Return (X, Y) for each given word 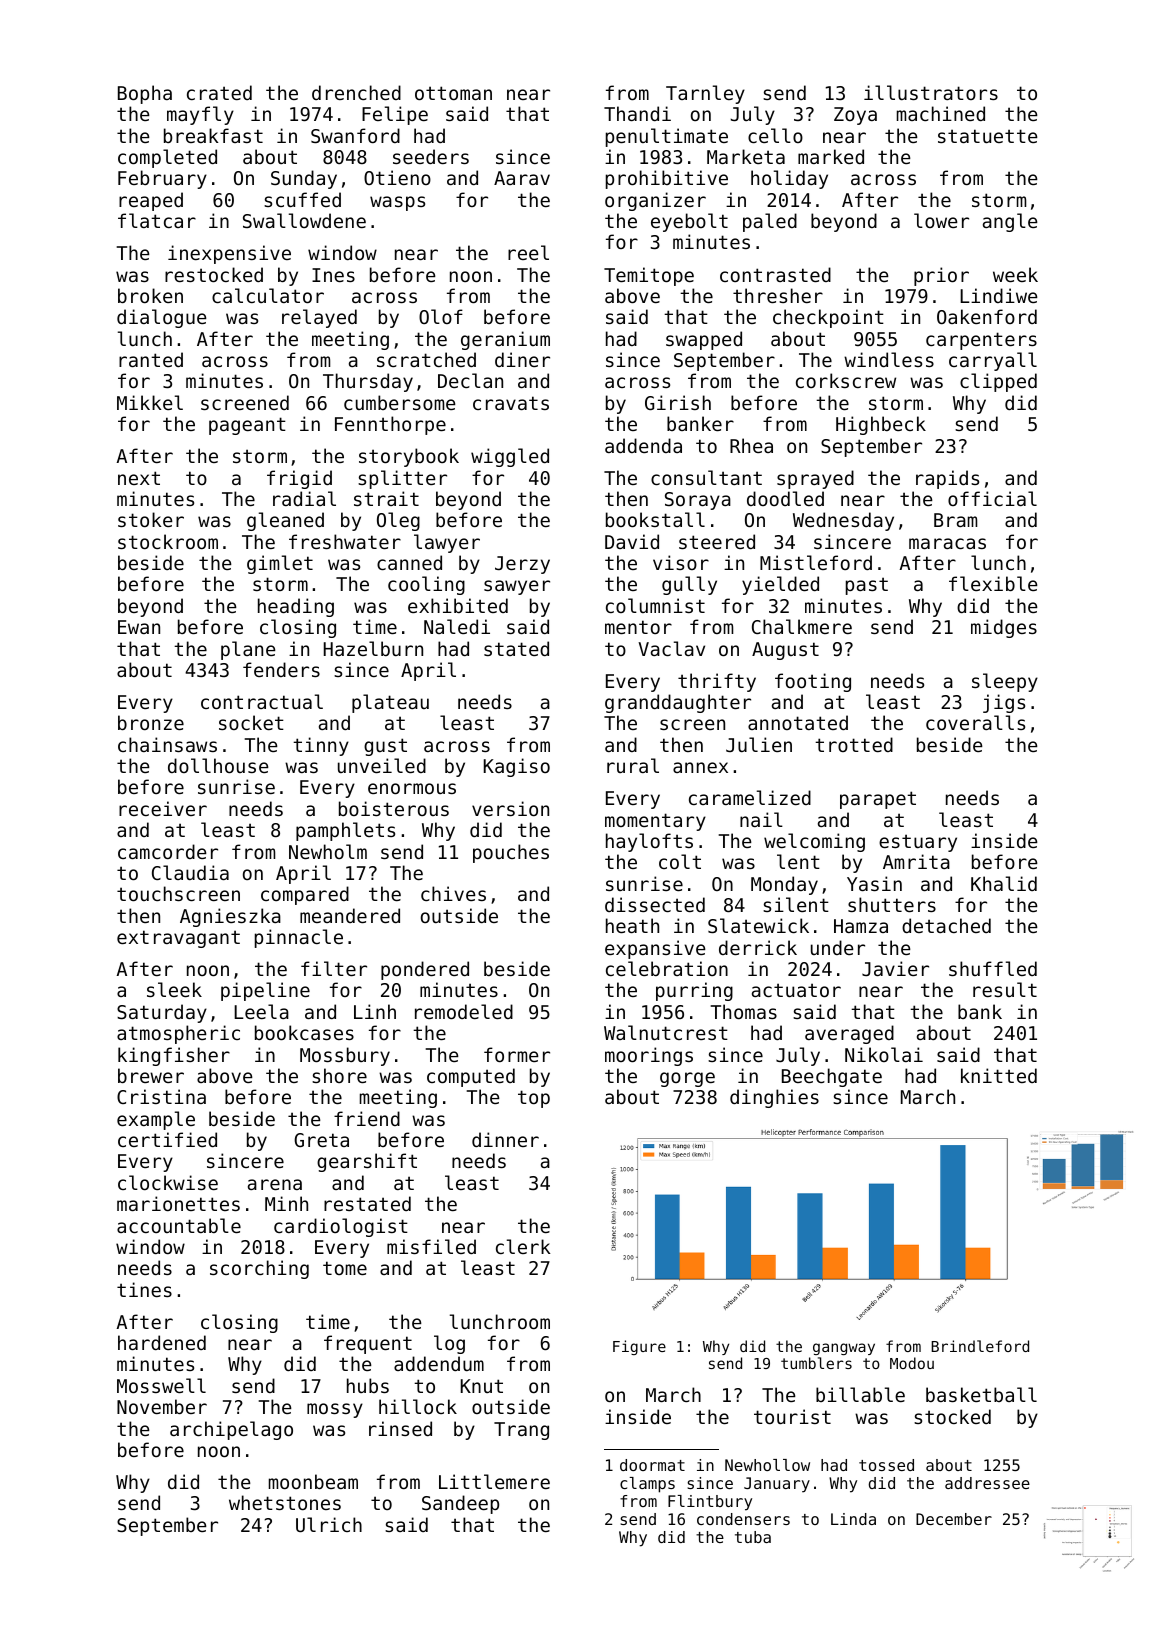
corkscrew (846, 380)
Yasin (874, 883)
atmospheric (178, 1034)
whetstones (285, 1502)
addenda (643, 445)
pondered (425, 970)
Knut (482, 1386)
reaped (151, 201)
